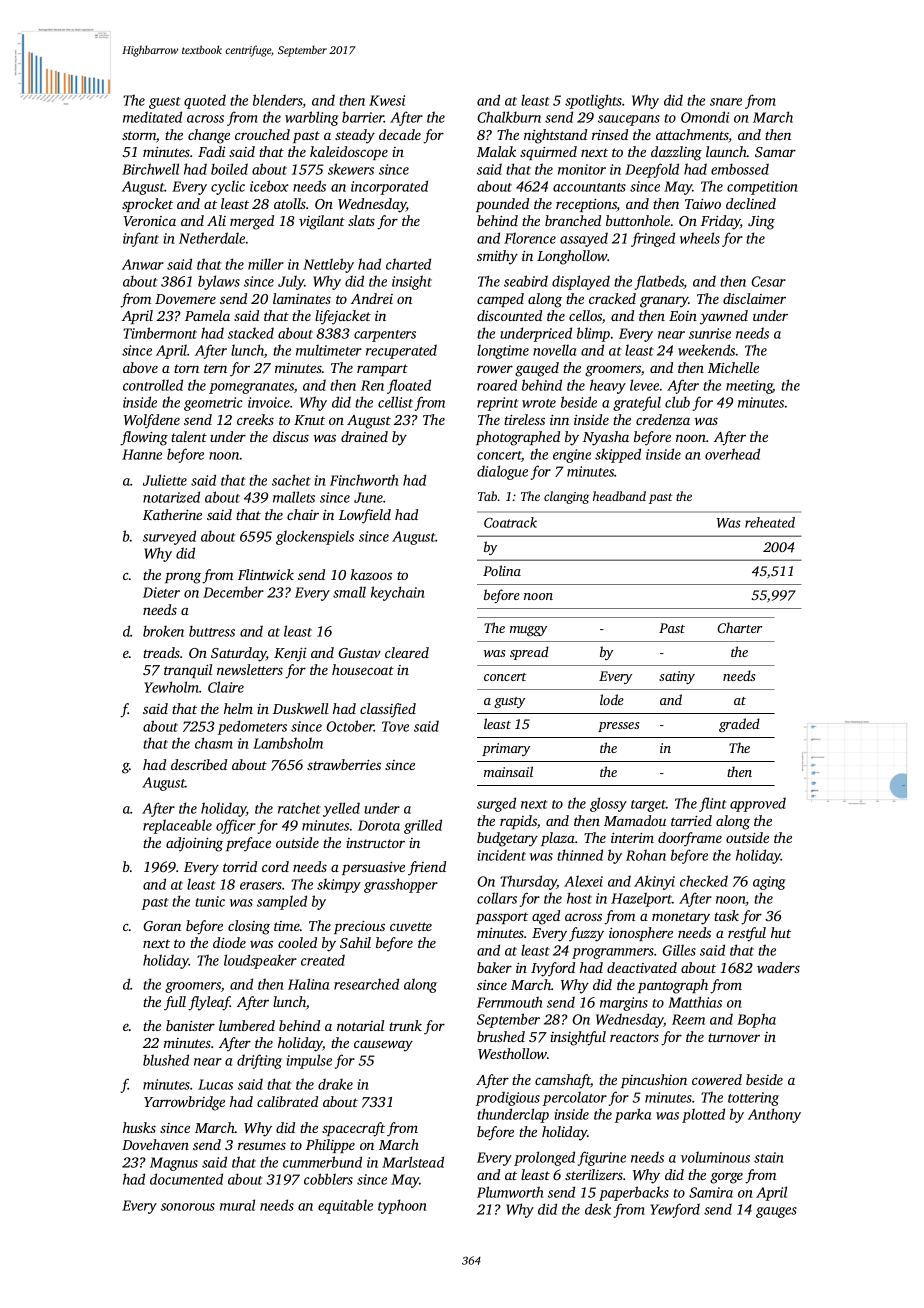 This image has width=924, height=1308. What do you see at coordinates (308, 984) in the image?
I see `Halina` at bounding box center [308, 984].
